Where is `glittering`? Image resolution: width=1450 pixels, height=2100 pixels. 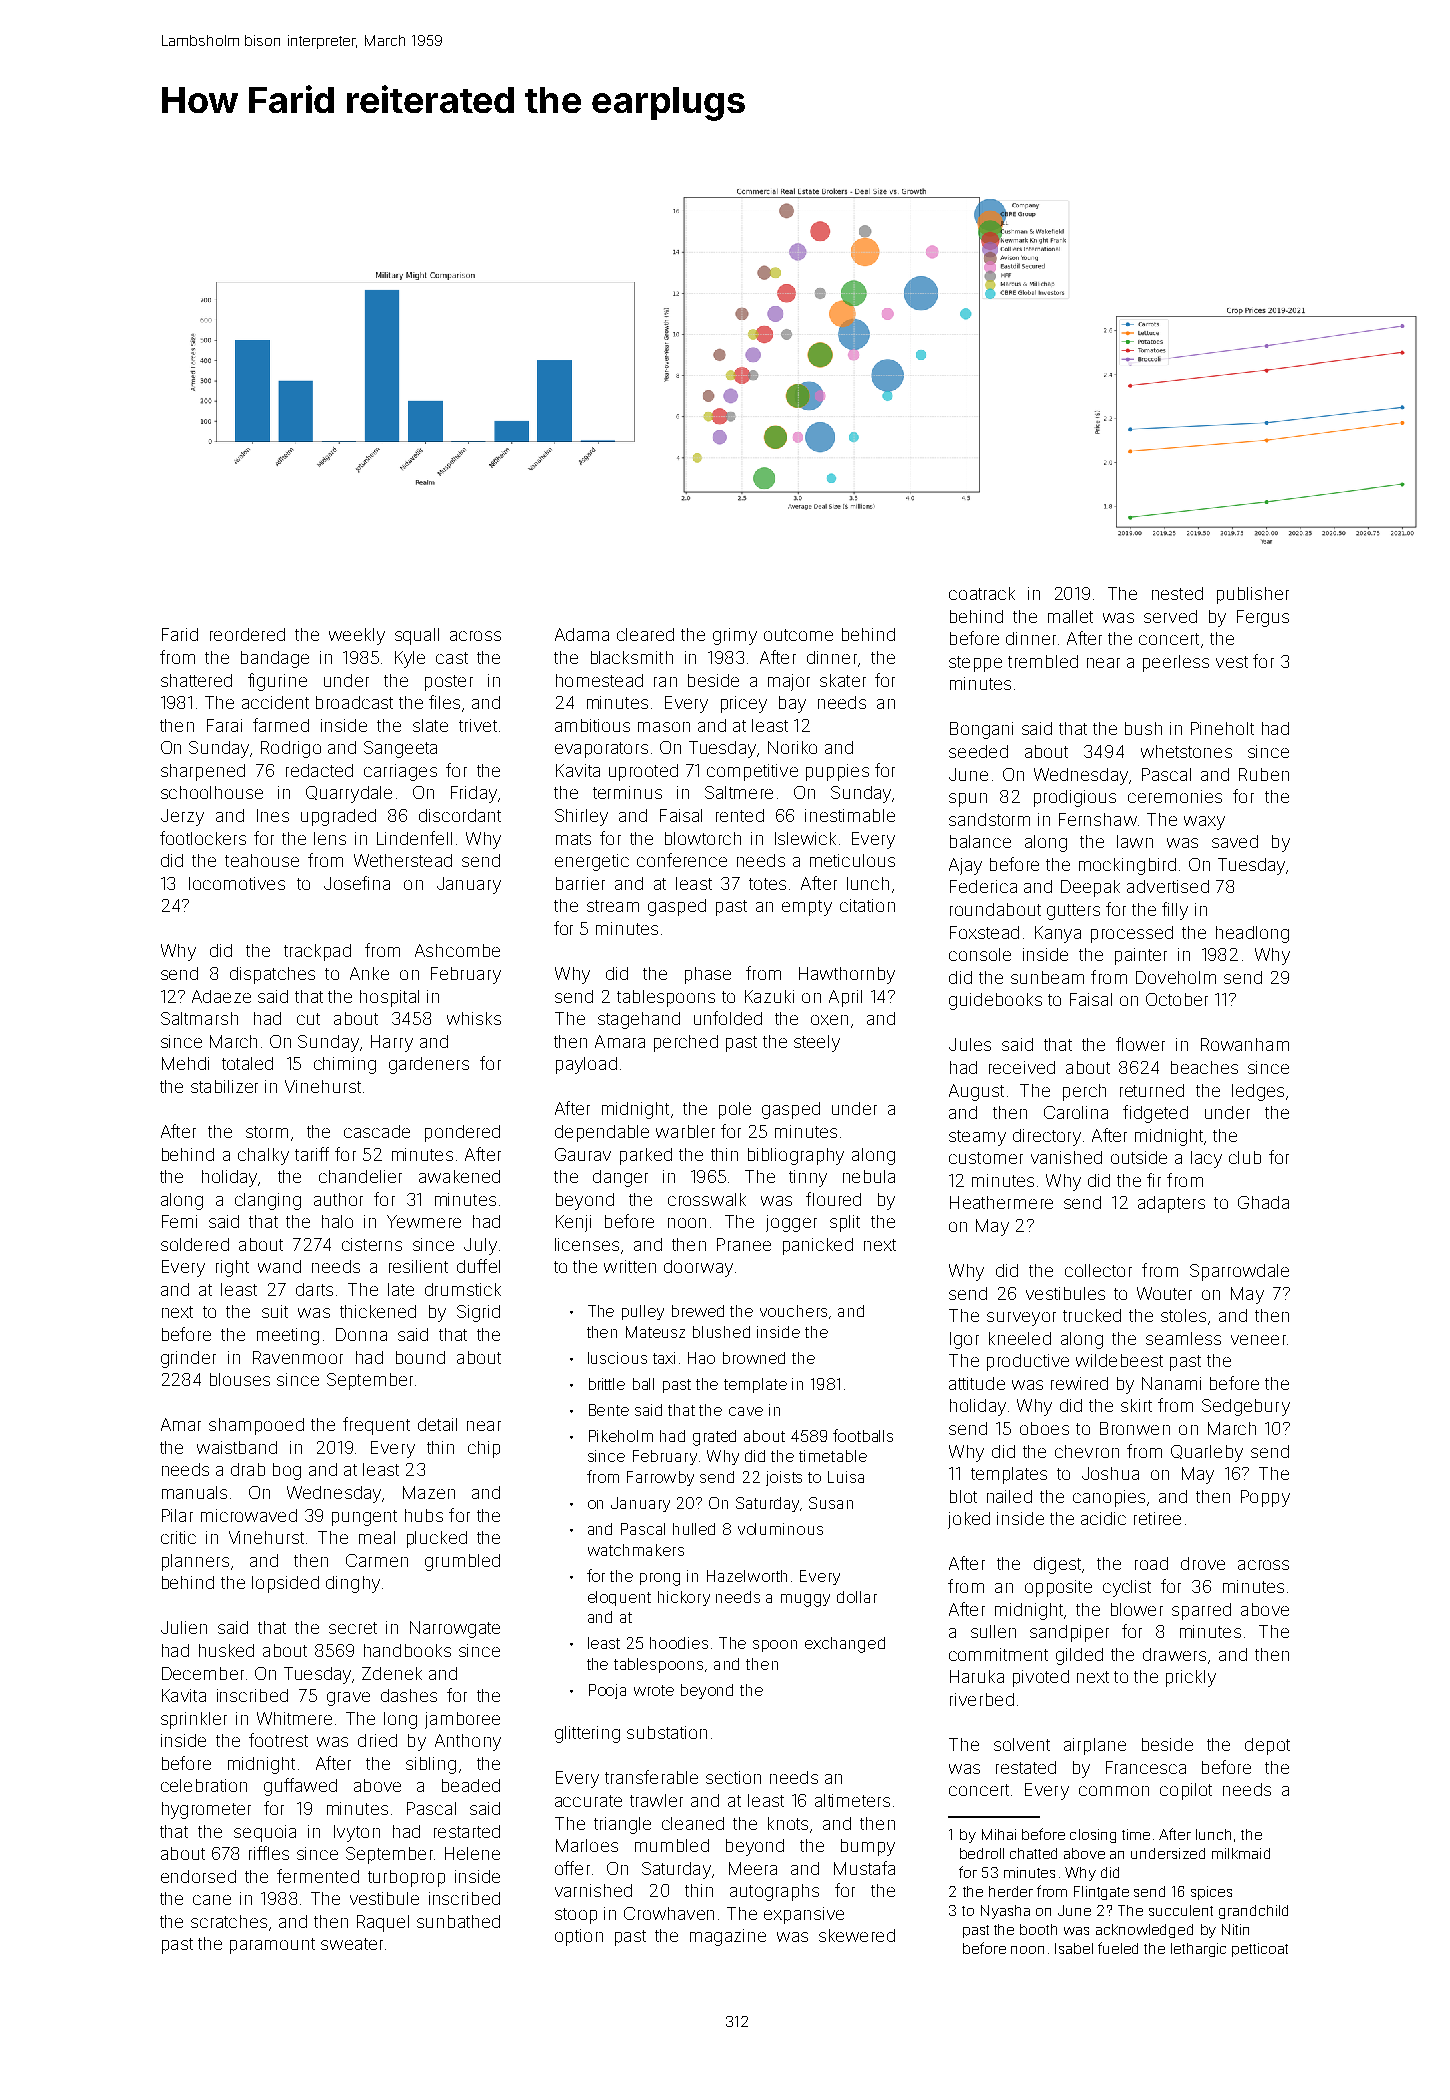
glittering is located at coordinates (587, 1734).
